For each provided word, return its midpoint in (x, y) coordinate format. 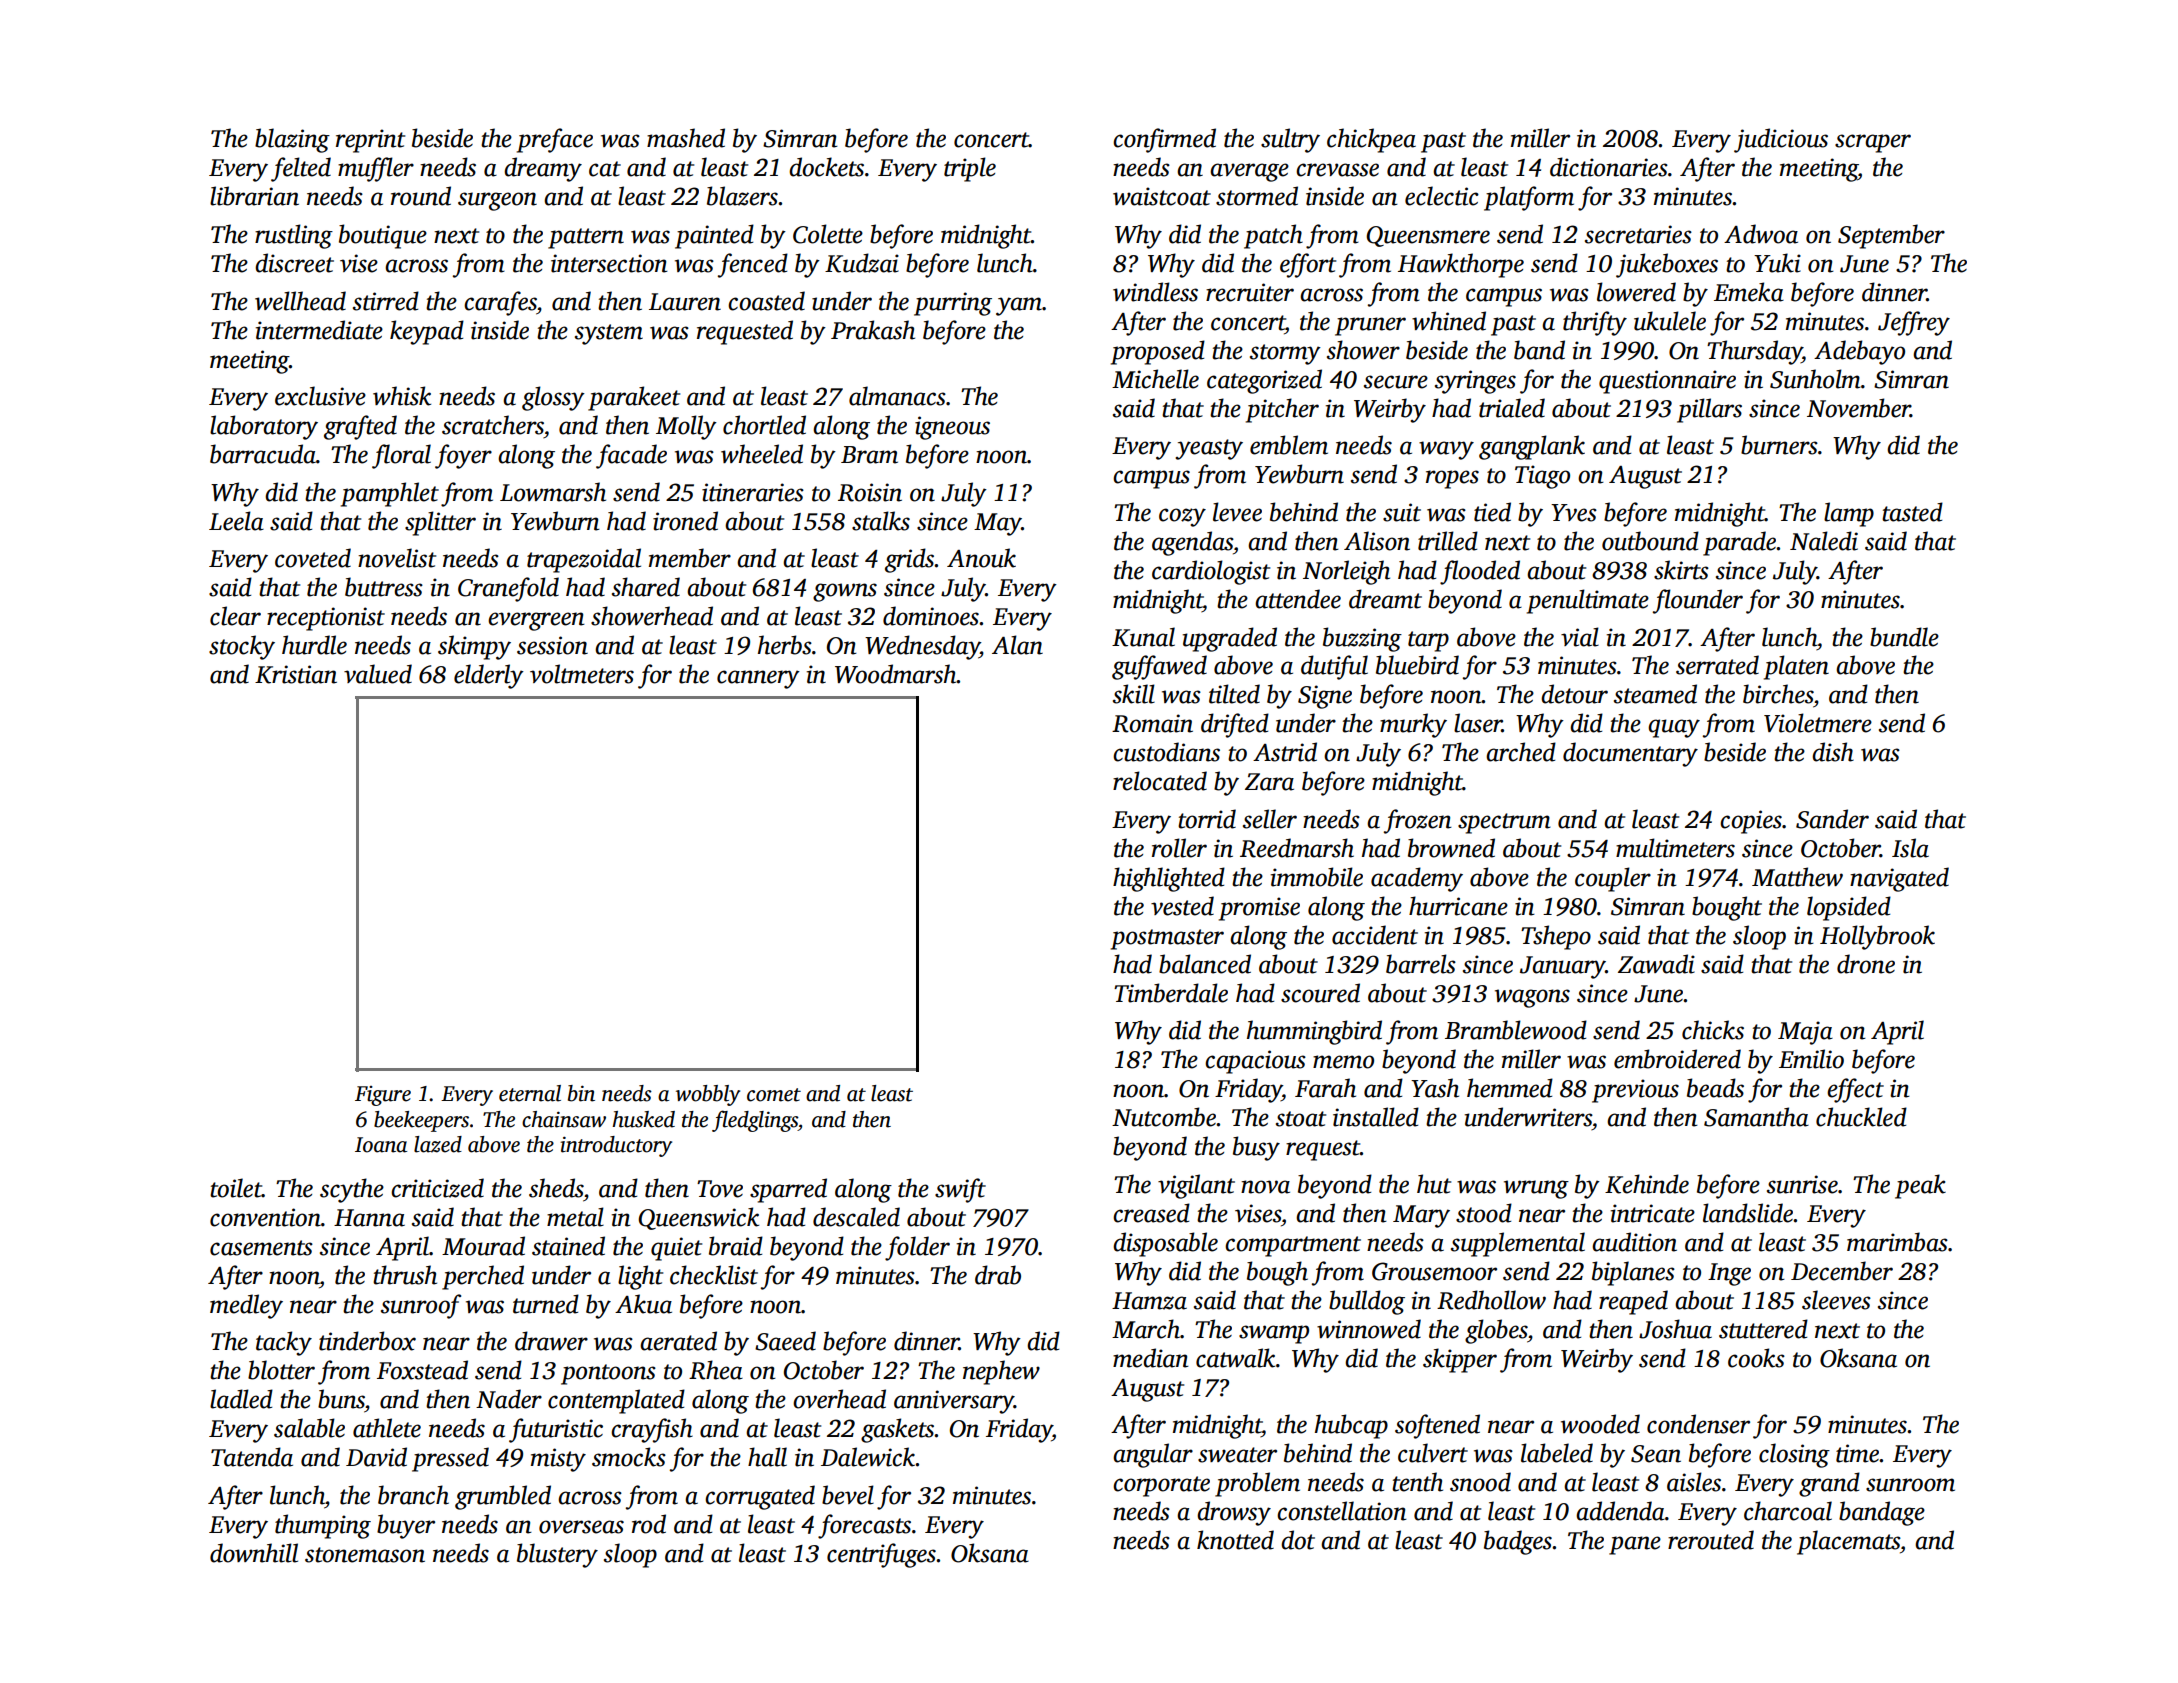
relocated (1160, 781)
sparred (788, 1190)
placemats (1848, 1542)
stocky (242, 647)
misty (558, 1460)
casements (261, 1248)
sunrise (1802, 1184)
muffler (376, 169)
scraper (1873, 143)
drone (1866, 964)
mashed (686, 138)
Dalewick (868, 1457)
